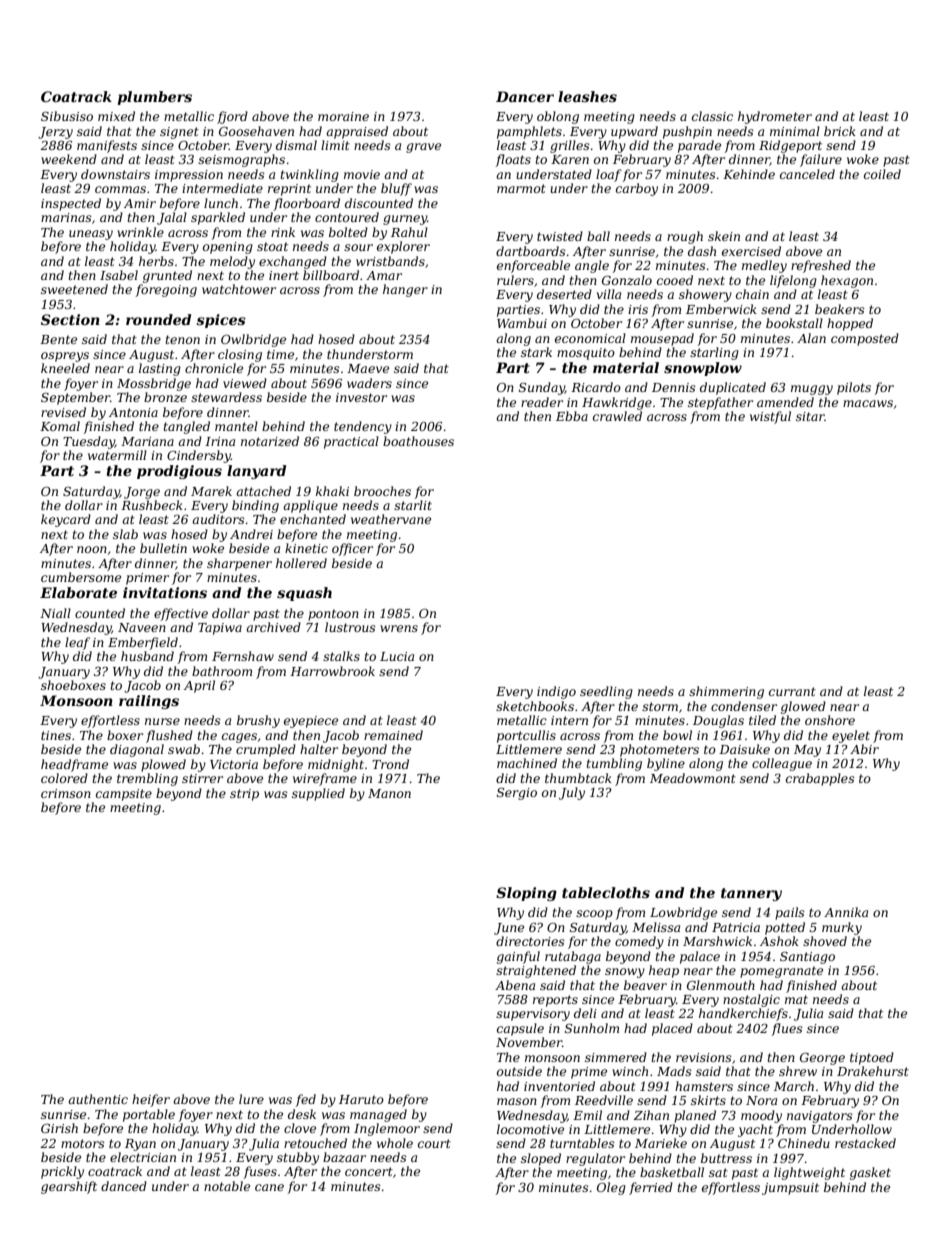 This screenshot has height=1233, width=952. Describe the element at coordinates (611, 1188) in the screenshot. I see `Oleg` at that location.
